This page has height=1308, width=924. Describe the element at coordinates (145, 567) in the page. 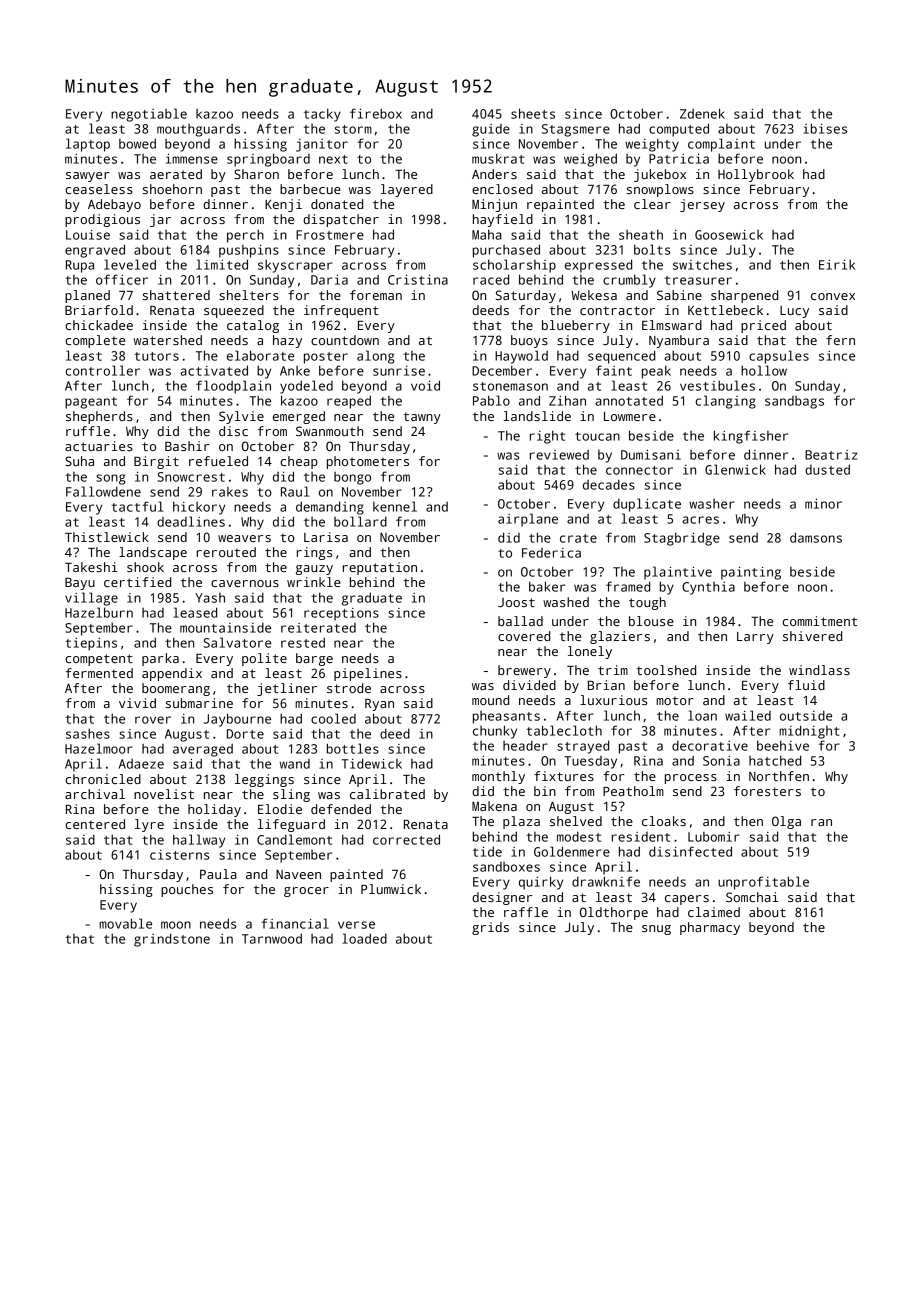

I see `shook` at that location.
